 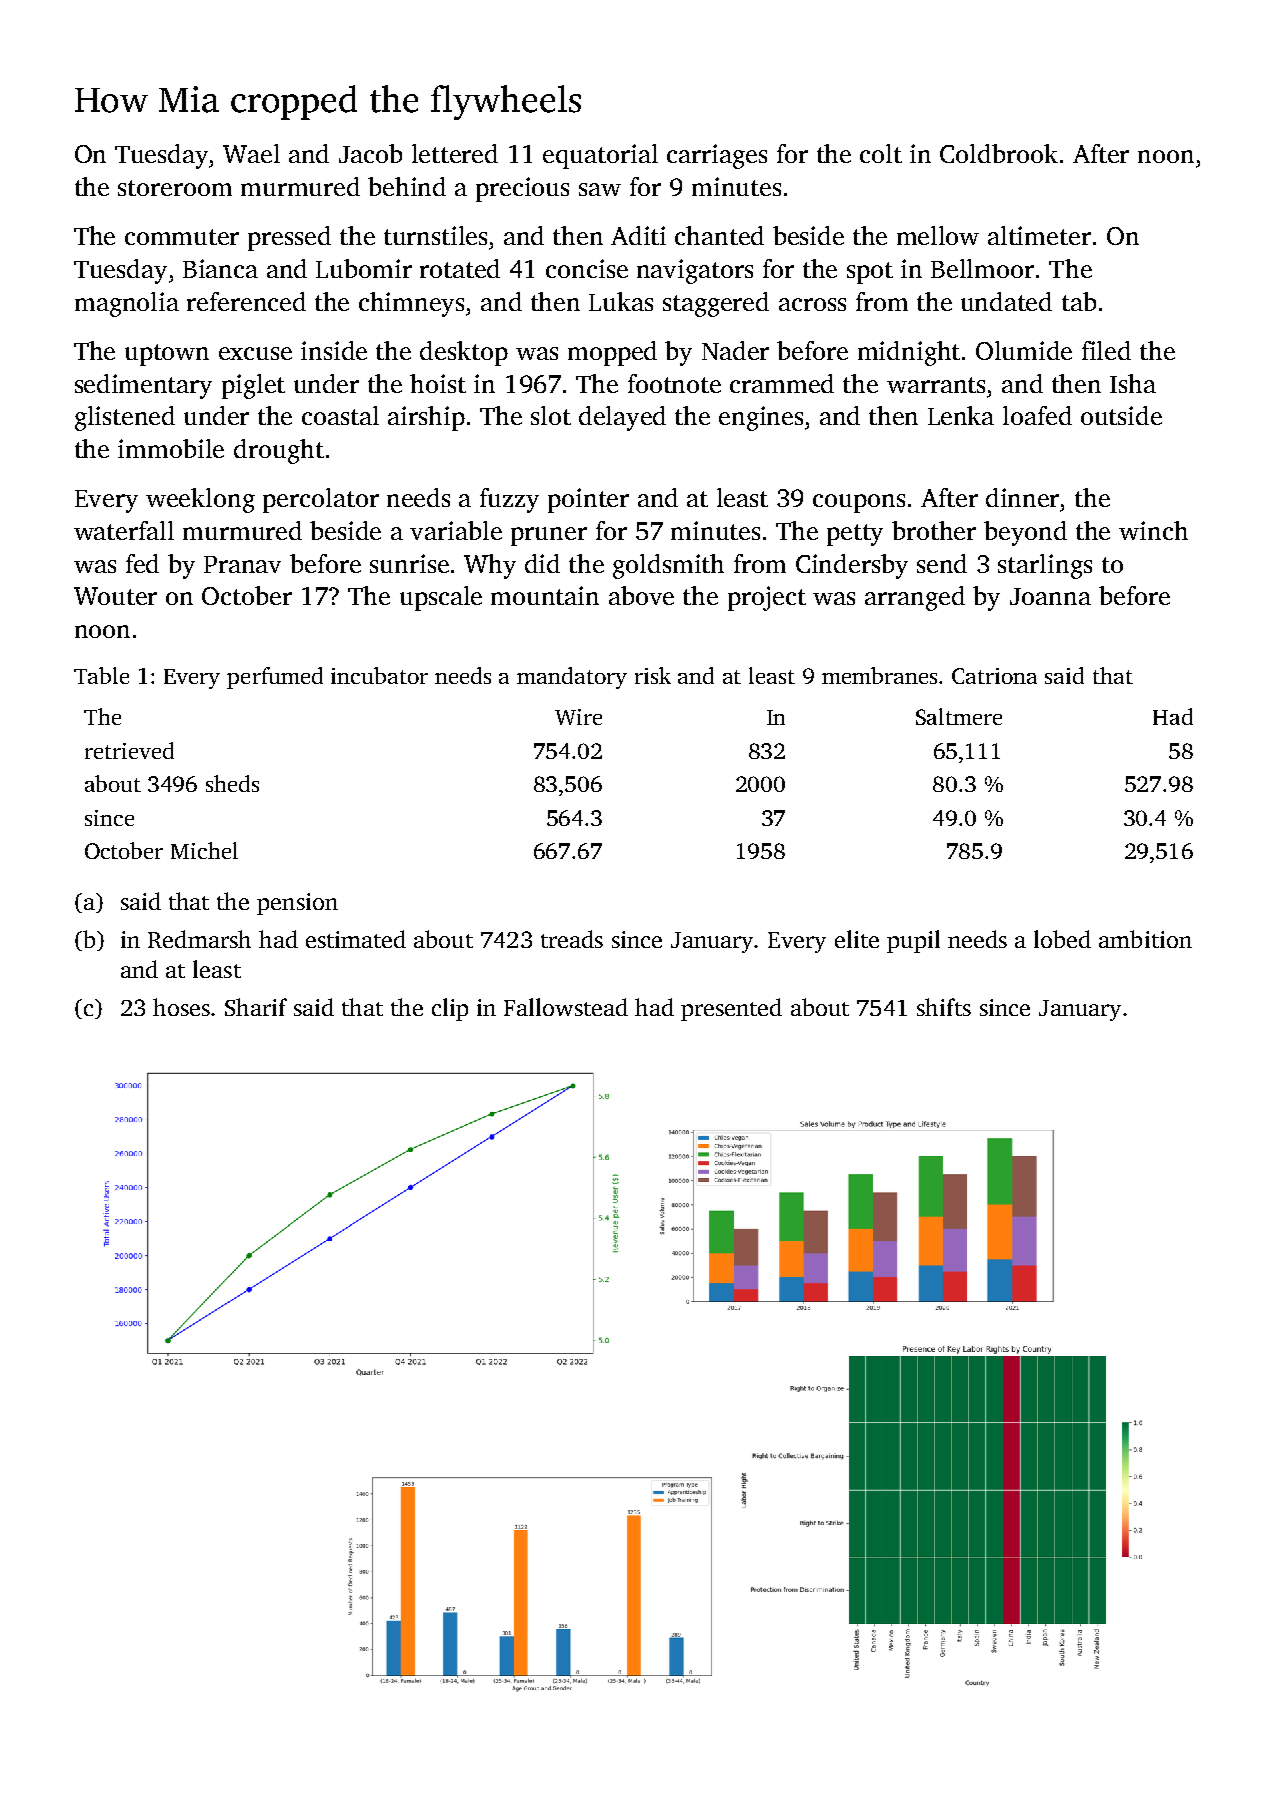 I want to click on hoist, so click(x=438, y=383).
